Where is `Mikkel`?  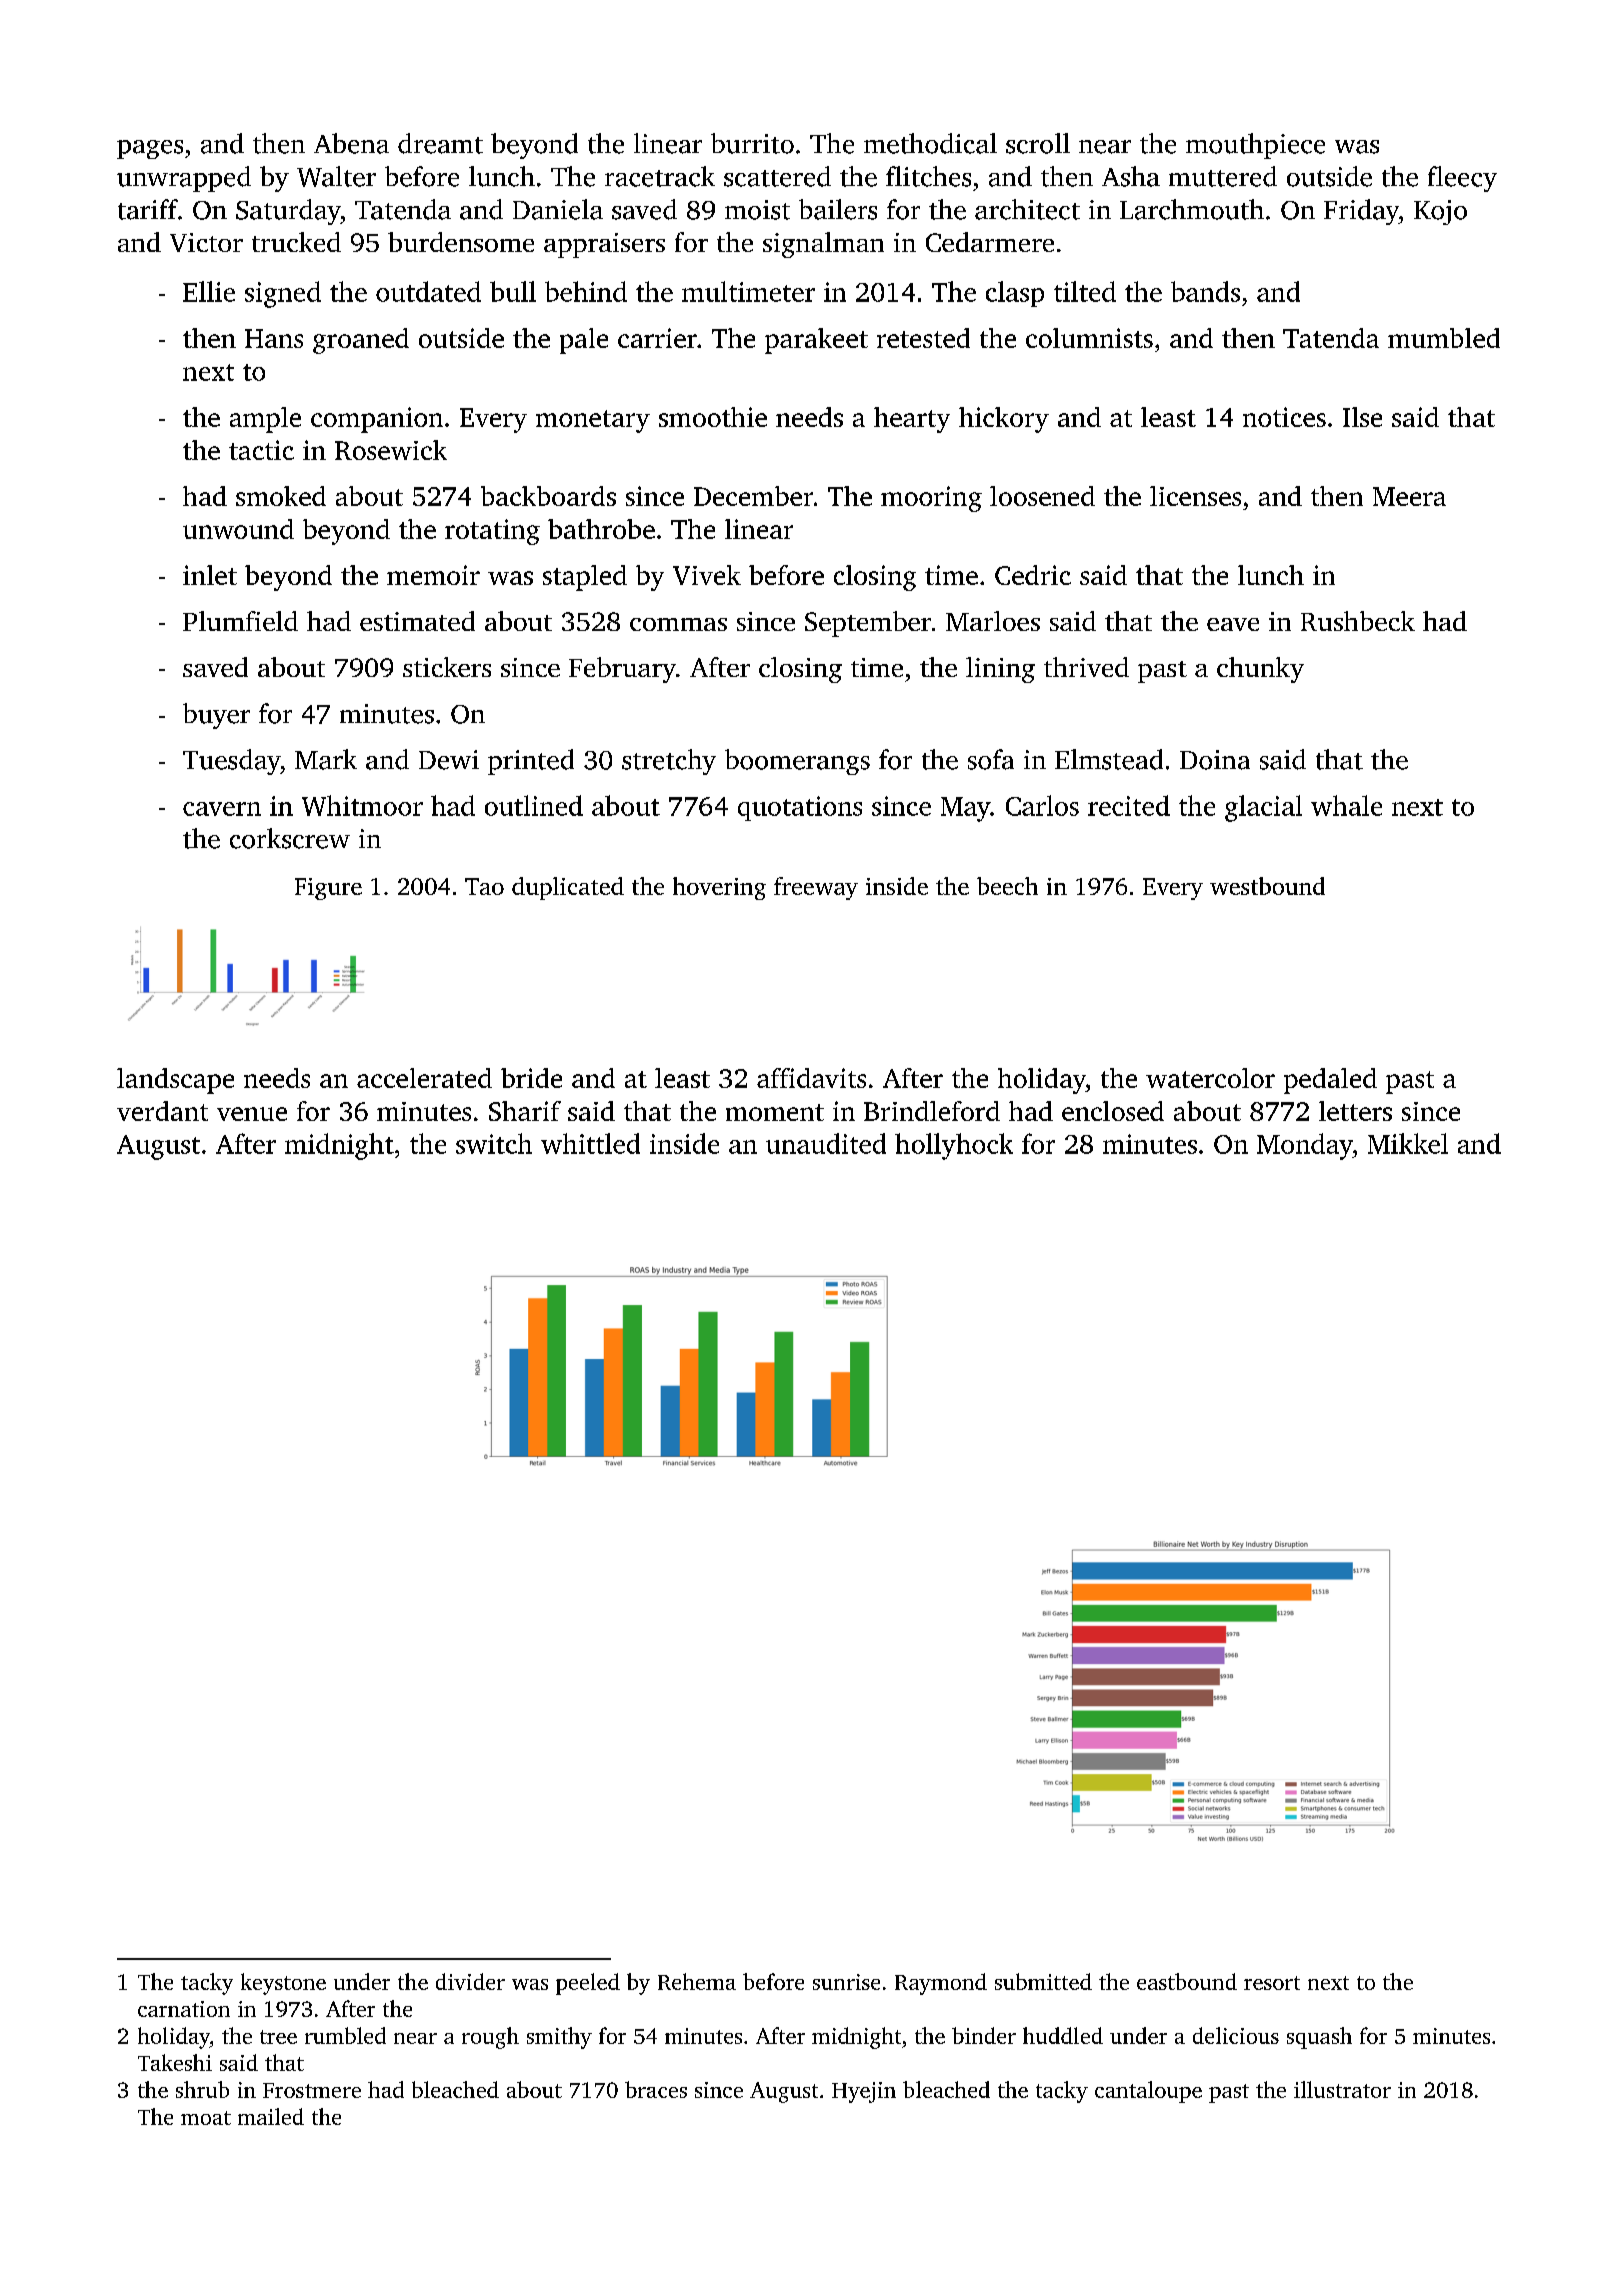
Mikkel is located at coordinates (1408, 1143).
